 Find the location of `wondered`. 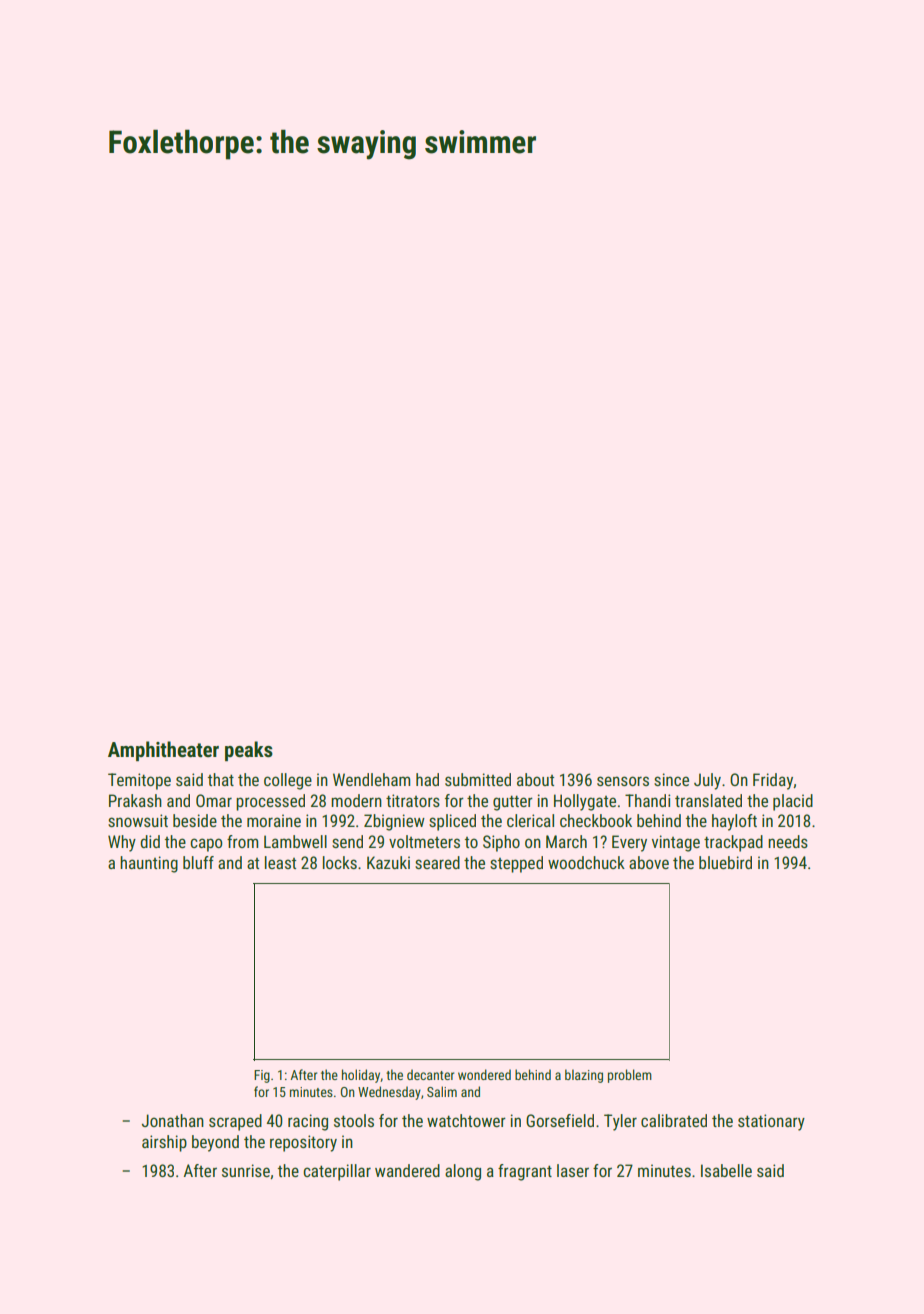

wondered is located at coordinates (484, 1074).
